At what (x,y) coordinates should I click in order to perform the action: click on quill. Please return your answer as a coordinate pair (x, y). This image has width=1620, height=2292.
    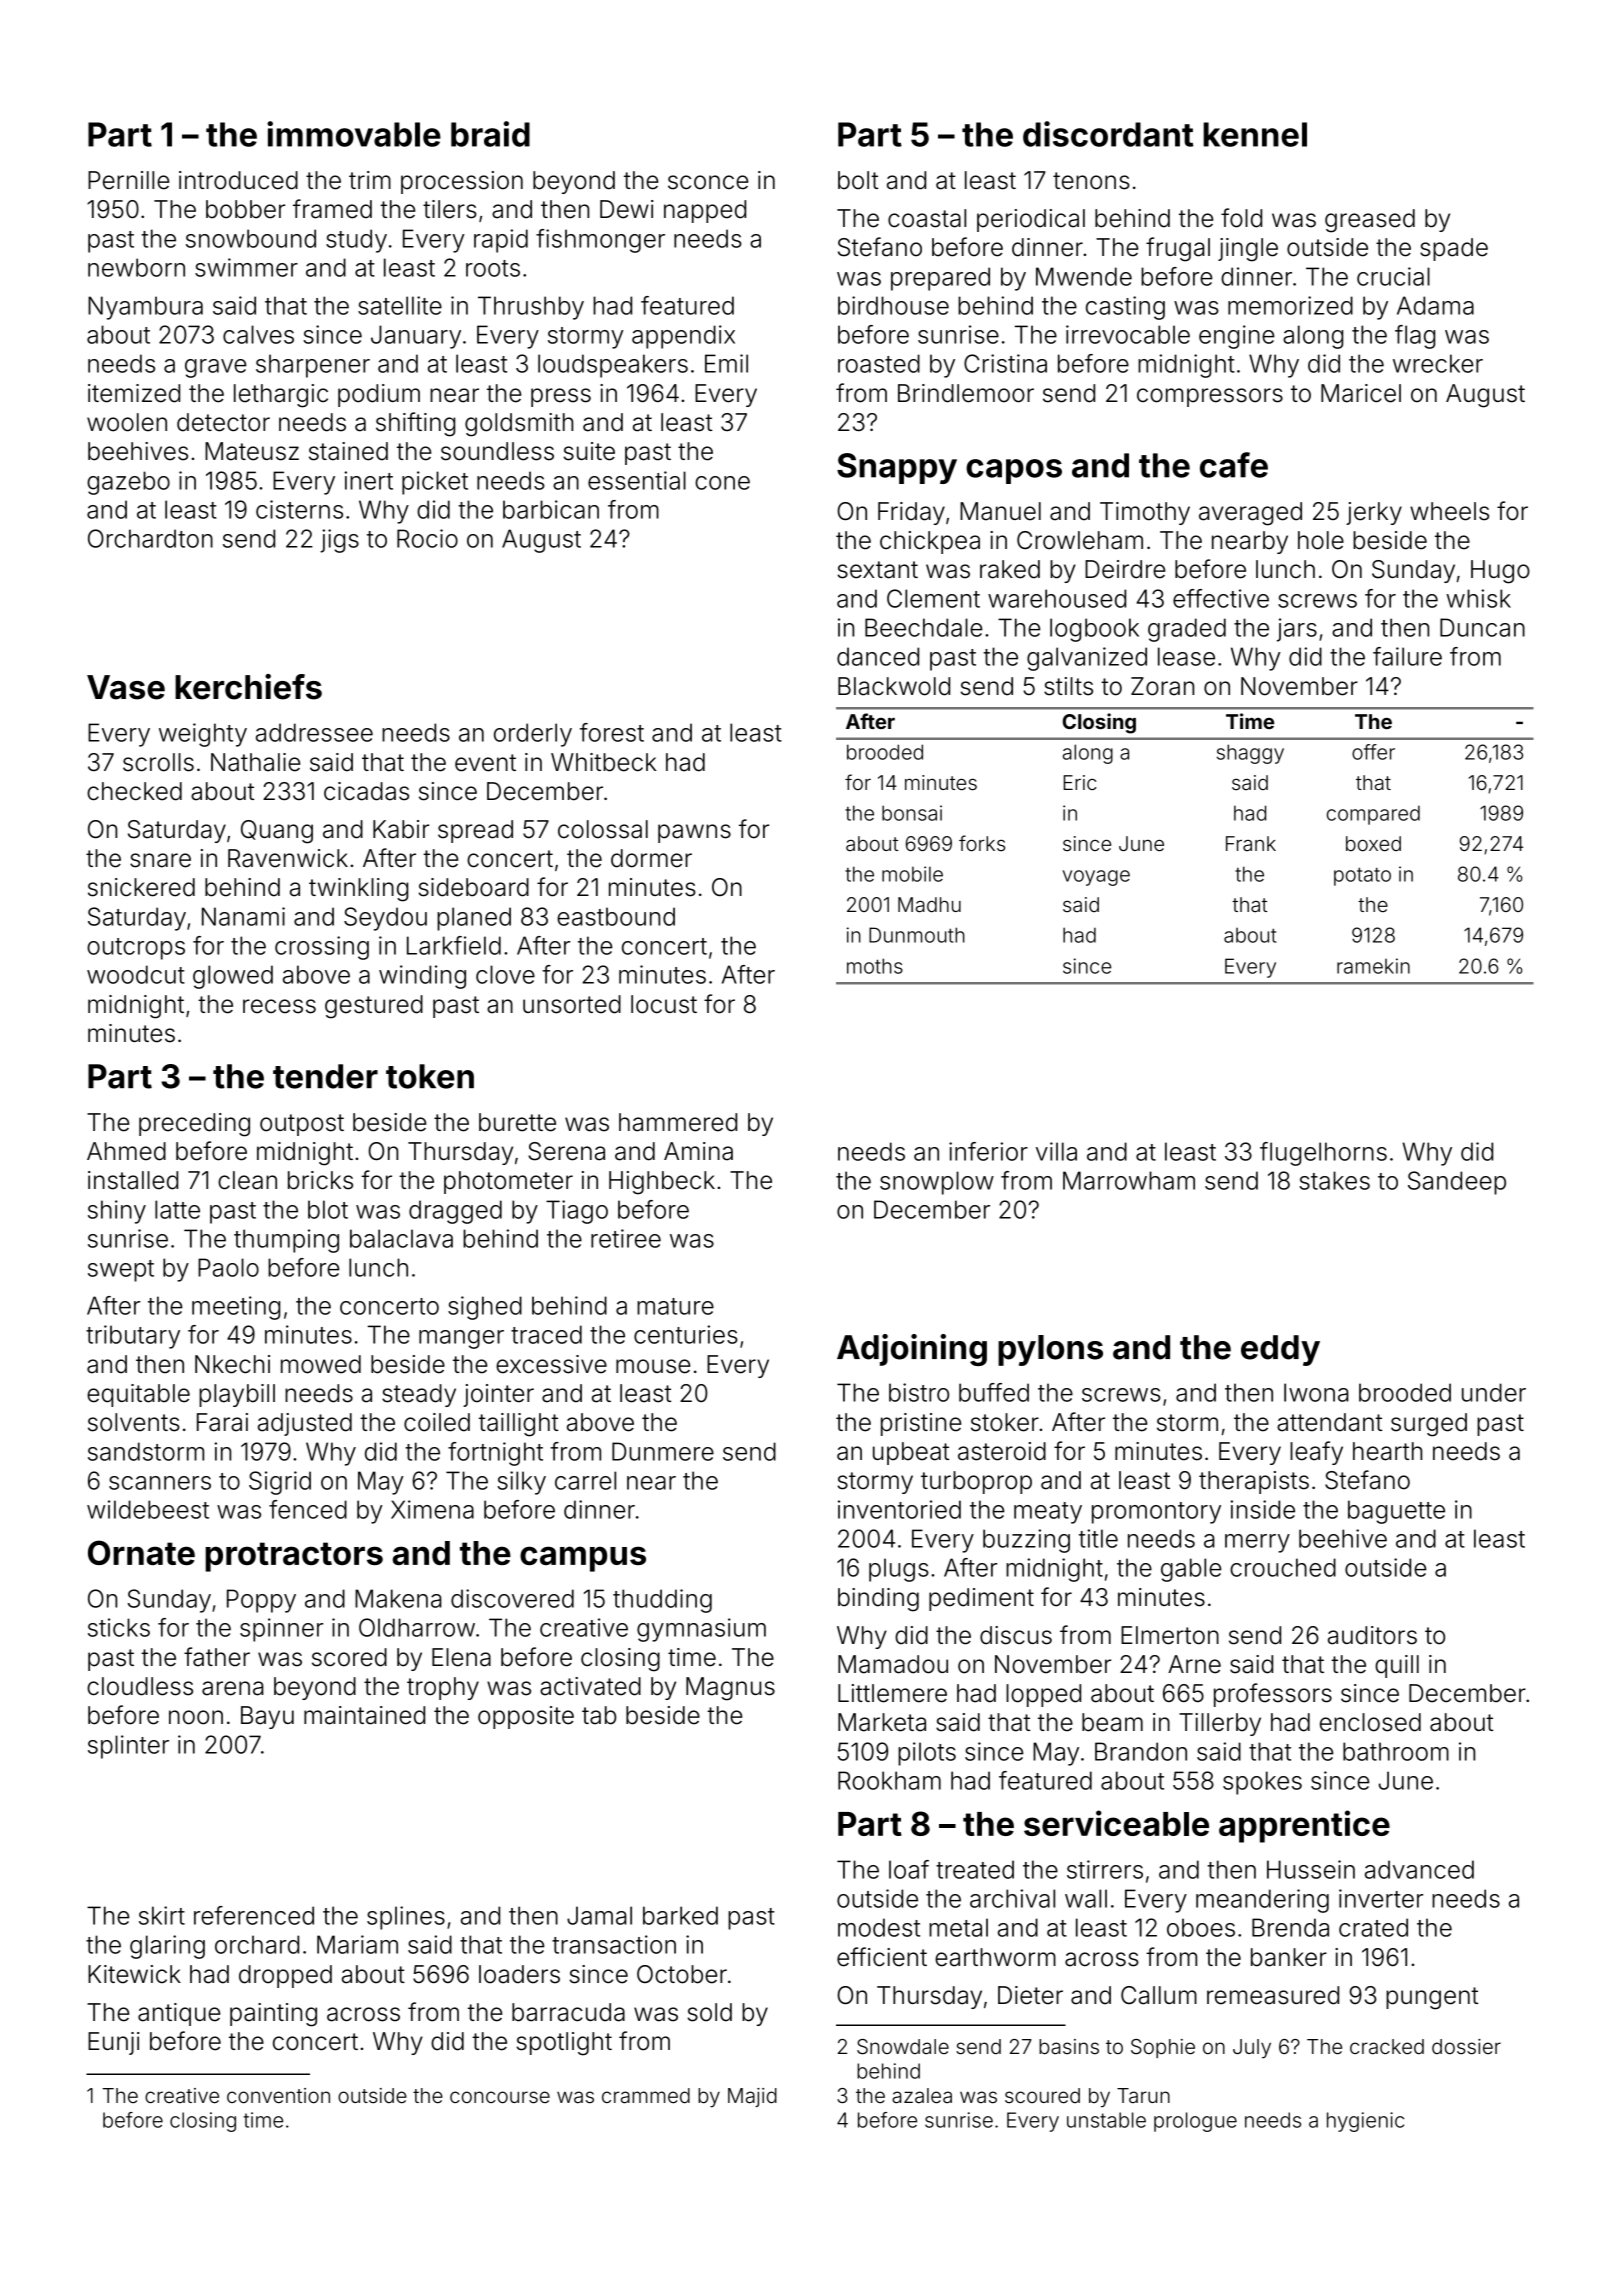
    Looking at the image, I should click on (1397, 1666).
